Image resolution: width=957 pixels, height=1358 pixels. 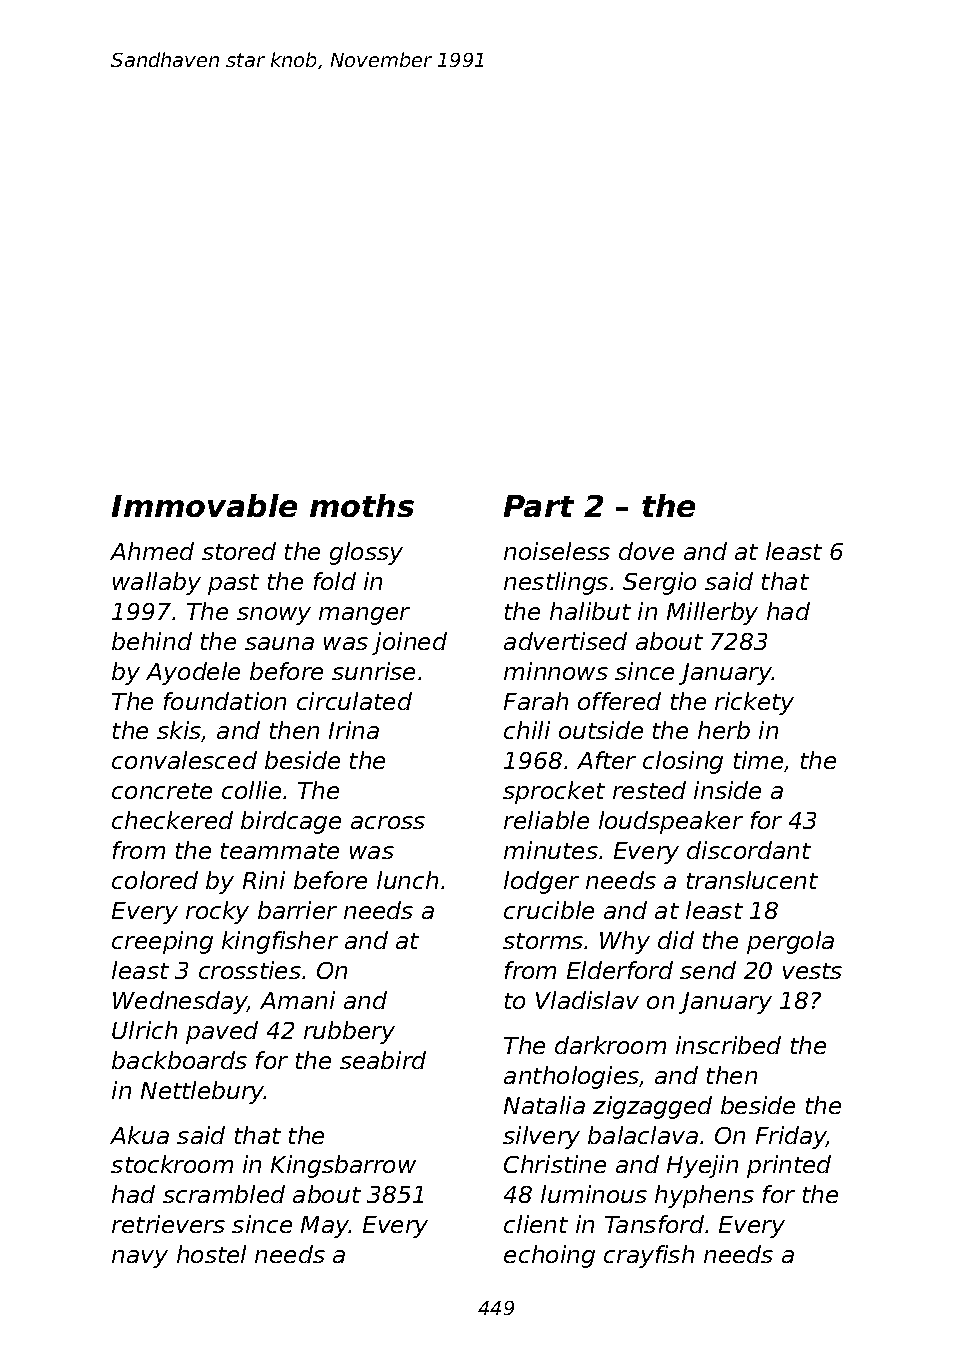 What do you see at coordinates (728, 1045) in the document?
I see `inscribed` at bounding box center [728, 1045].
